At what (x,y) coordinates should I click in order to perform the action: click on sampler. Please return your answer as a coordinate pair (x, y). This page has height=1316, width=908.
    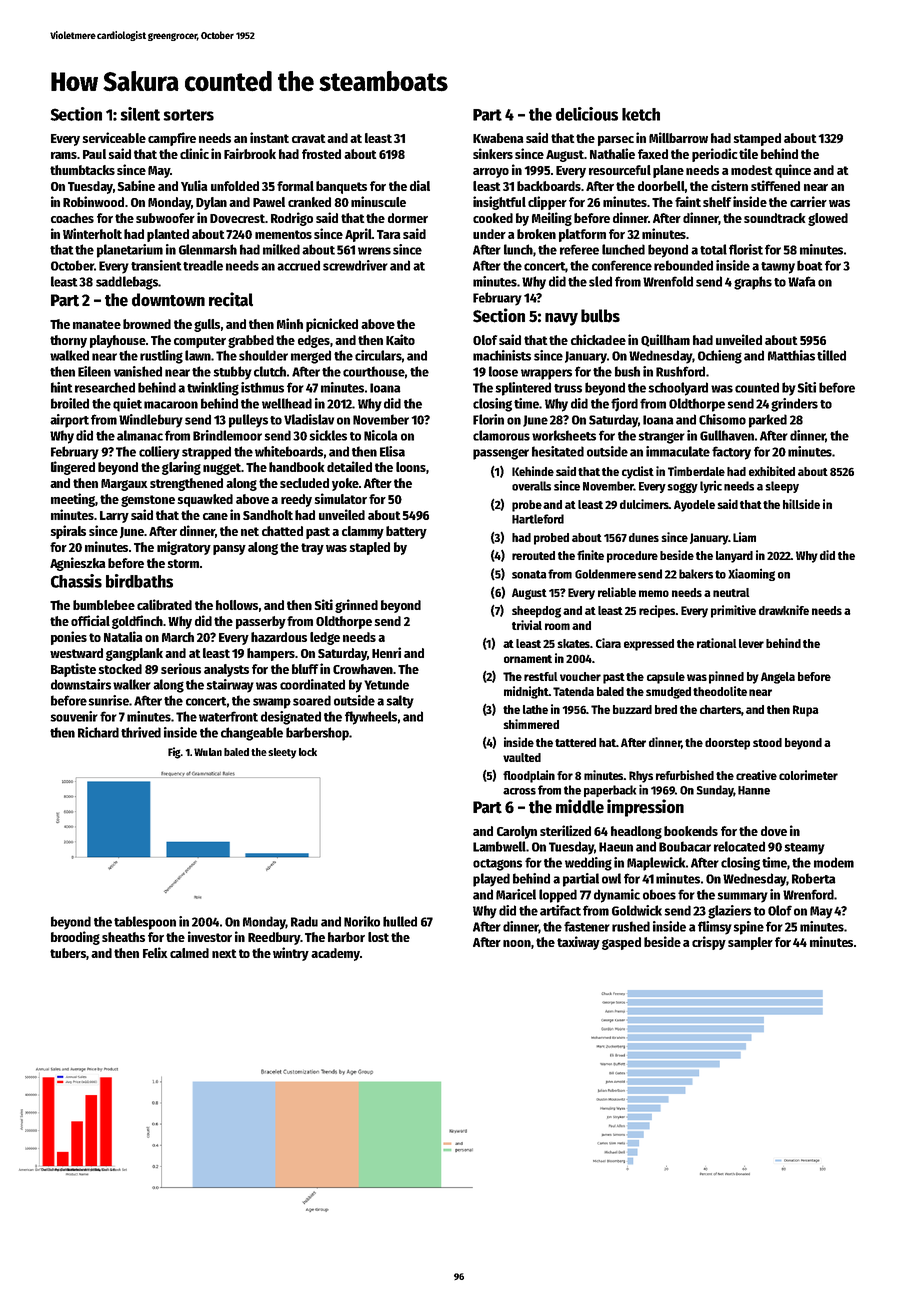
    Looking at the image, I should click on (750, 943).
